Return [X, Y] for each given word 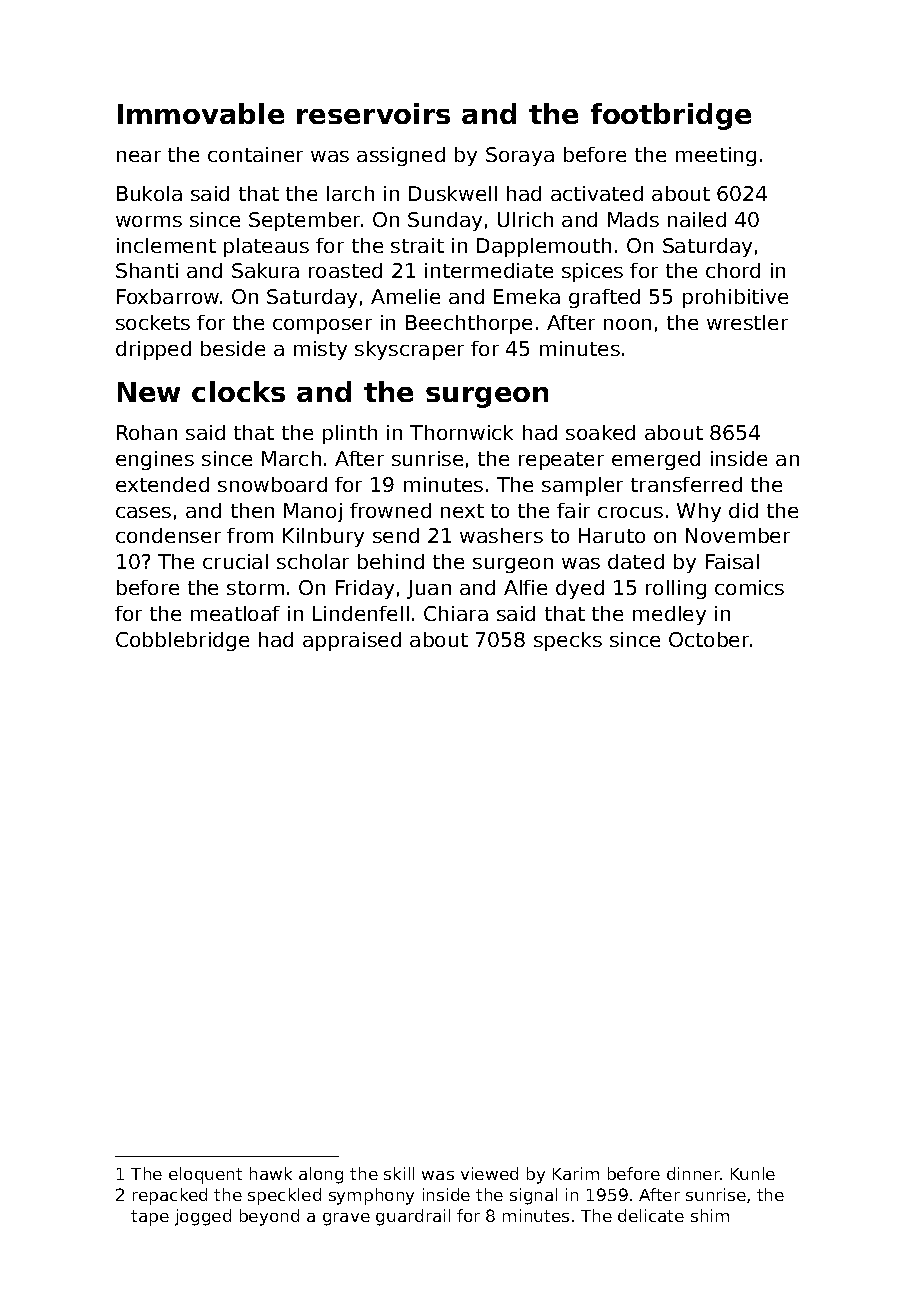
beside [233, 348]
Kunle [753, 1173]
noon [627, 324]
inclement [166, 245]
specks [568, 641]
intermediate [489, 270]
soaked [600, 432]
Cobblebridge [182, 641]
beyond [269, 1217]
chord [733, 270]
